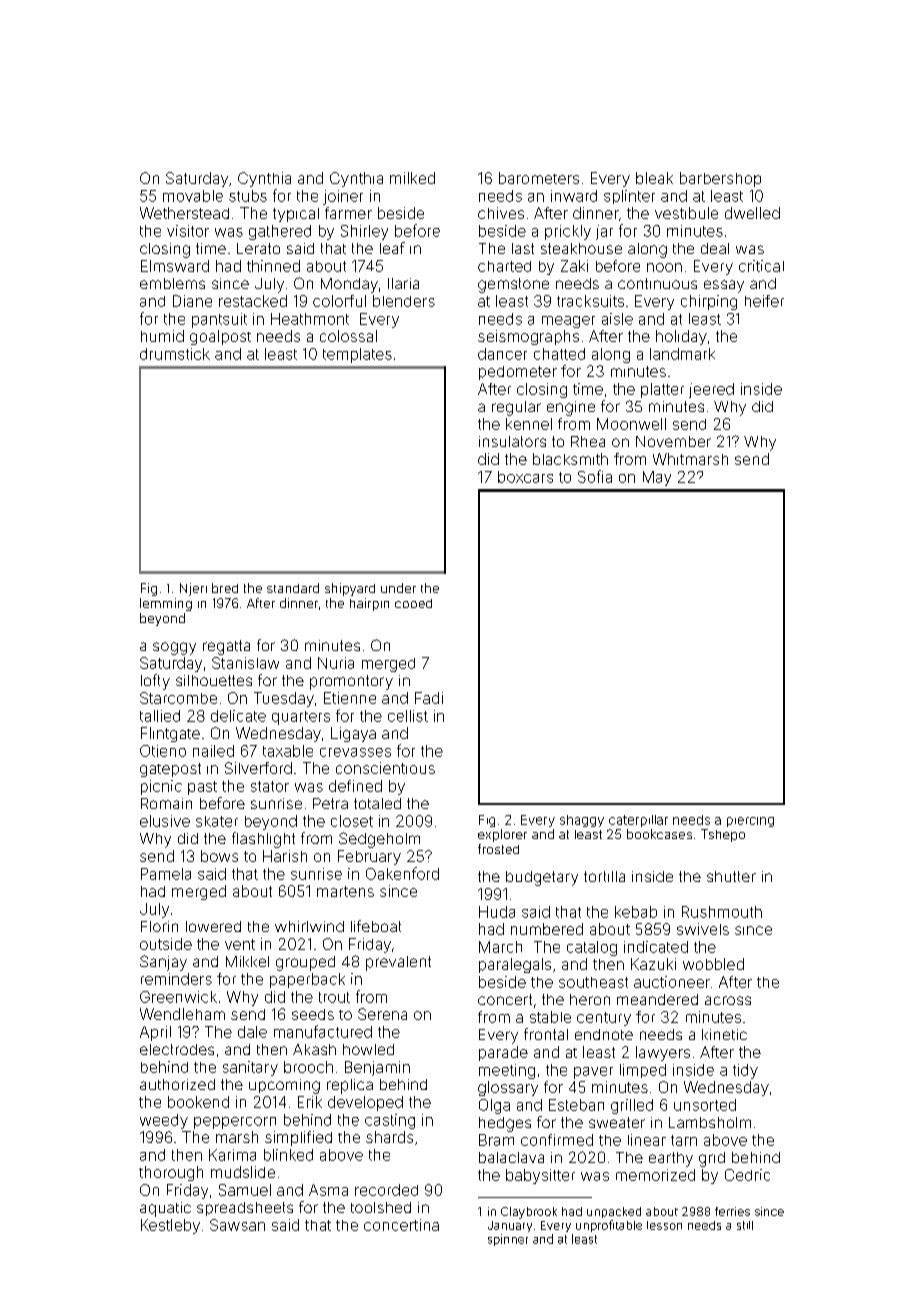 The image size is (924, 1311). I want to click on stubs, so click(248, 196).
